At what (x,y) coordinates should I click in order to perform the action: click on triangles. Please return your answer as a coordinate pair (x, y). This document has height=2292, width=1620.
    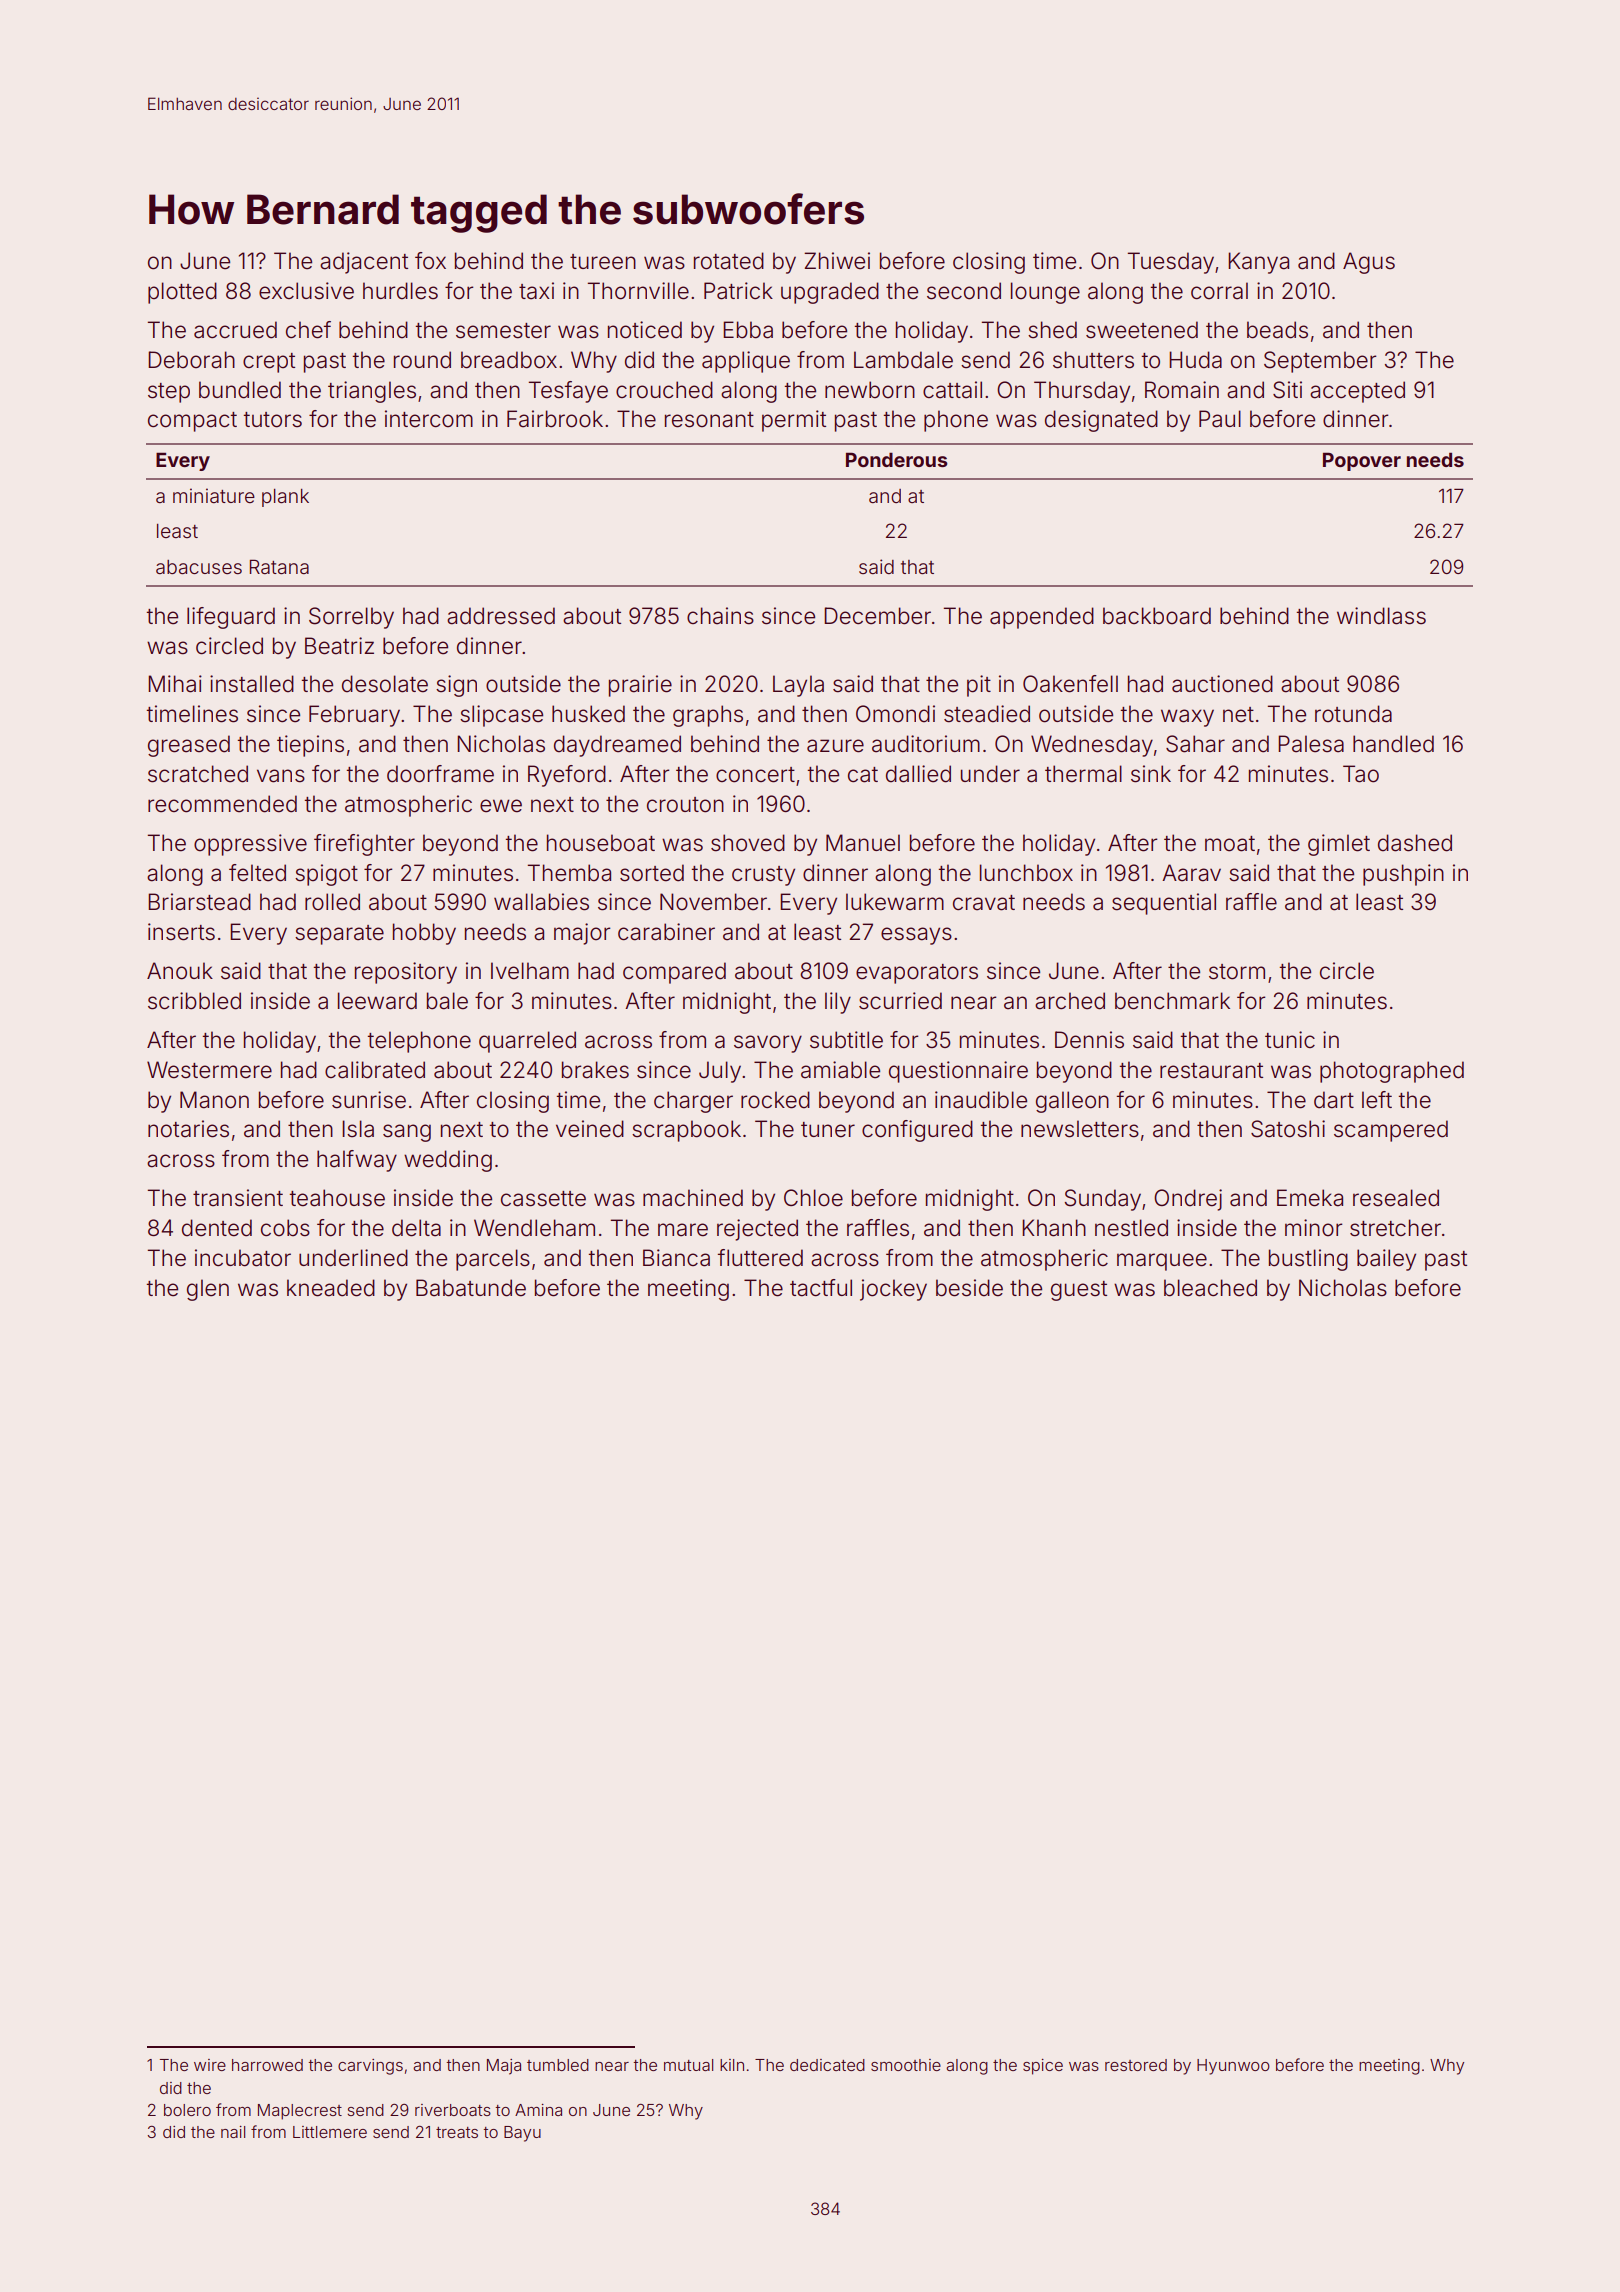
    Looking at the image, I should click on (372, 392).
